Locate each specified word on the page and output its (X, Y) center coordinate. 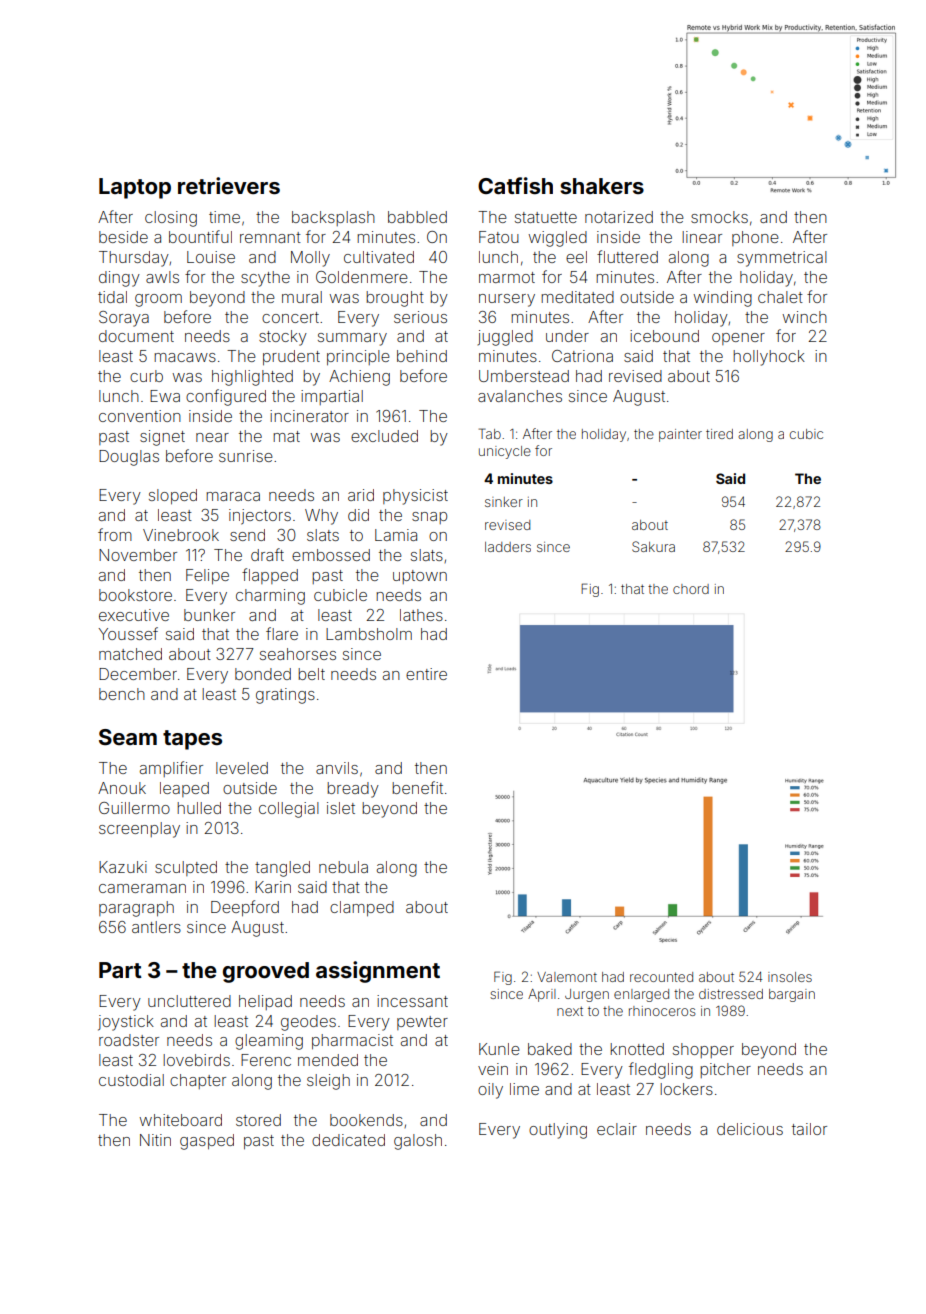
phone (755, 238)
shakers (602, 186)
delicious (750, 1129)
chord (691, 589)
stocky (283, 338)
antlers (156, 927)
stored (258, 1120)
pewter (422, 1023)
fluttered (627, 256)
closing (171, 219)
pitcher (725, 1070)
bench (122, 694)
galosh (418, 1142)
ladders (508, 547)
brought (395, 299)
